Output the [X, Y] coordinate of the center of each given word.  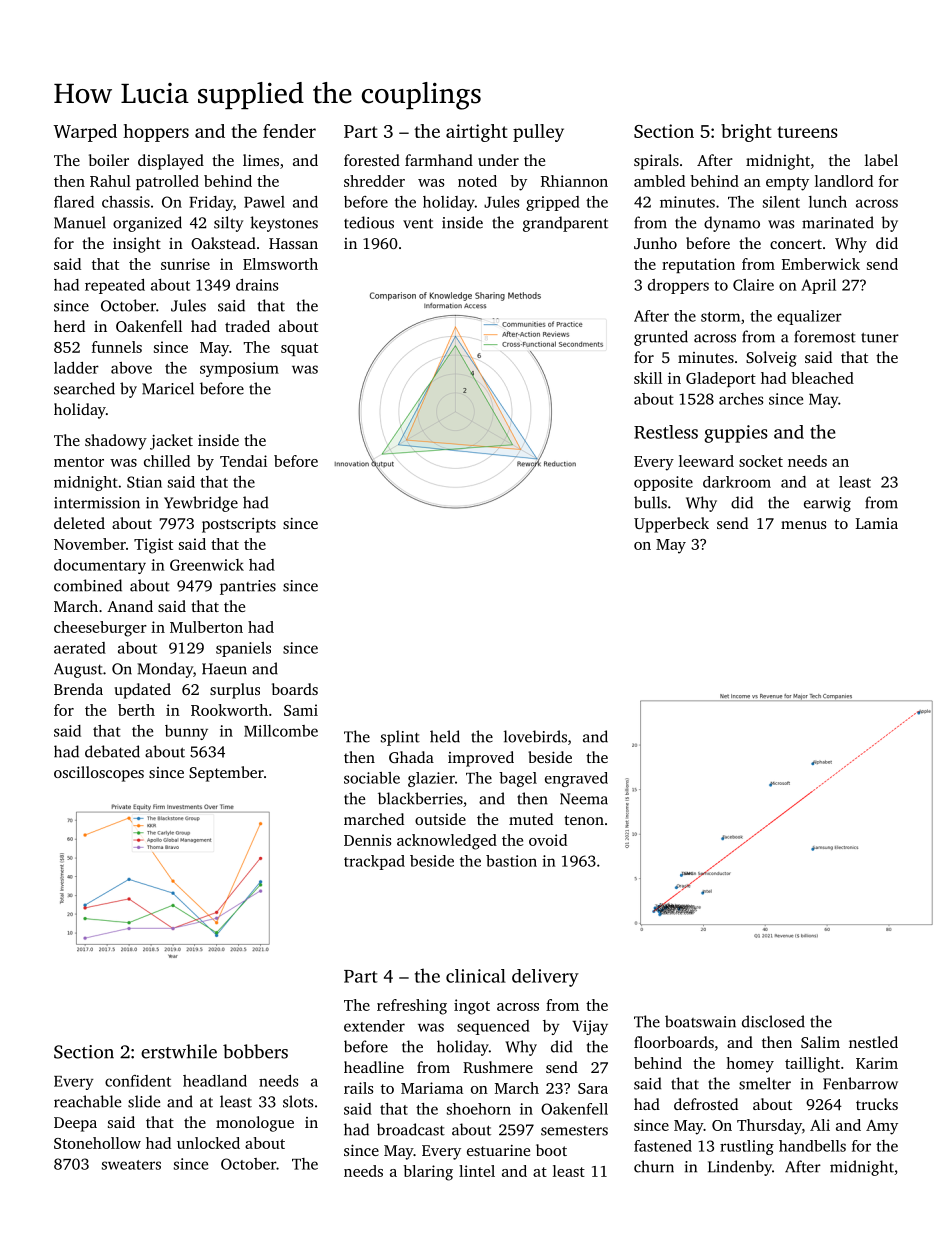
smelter [765, 1083]
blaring [428, 1173]
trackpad [374, 862]
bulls [650, 502]
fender [289, 131]
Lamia [877, 523]
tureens [807, 132]
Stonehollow [97, 1143]
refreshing [412, 1007]
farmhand [439, 160]
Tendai [243, 461]
